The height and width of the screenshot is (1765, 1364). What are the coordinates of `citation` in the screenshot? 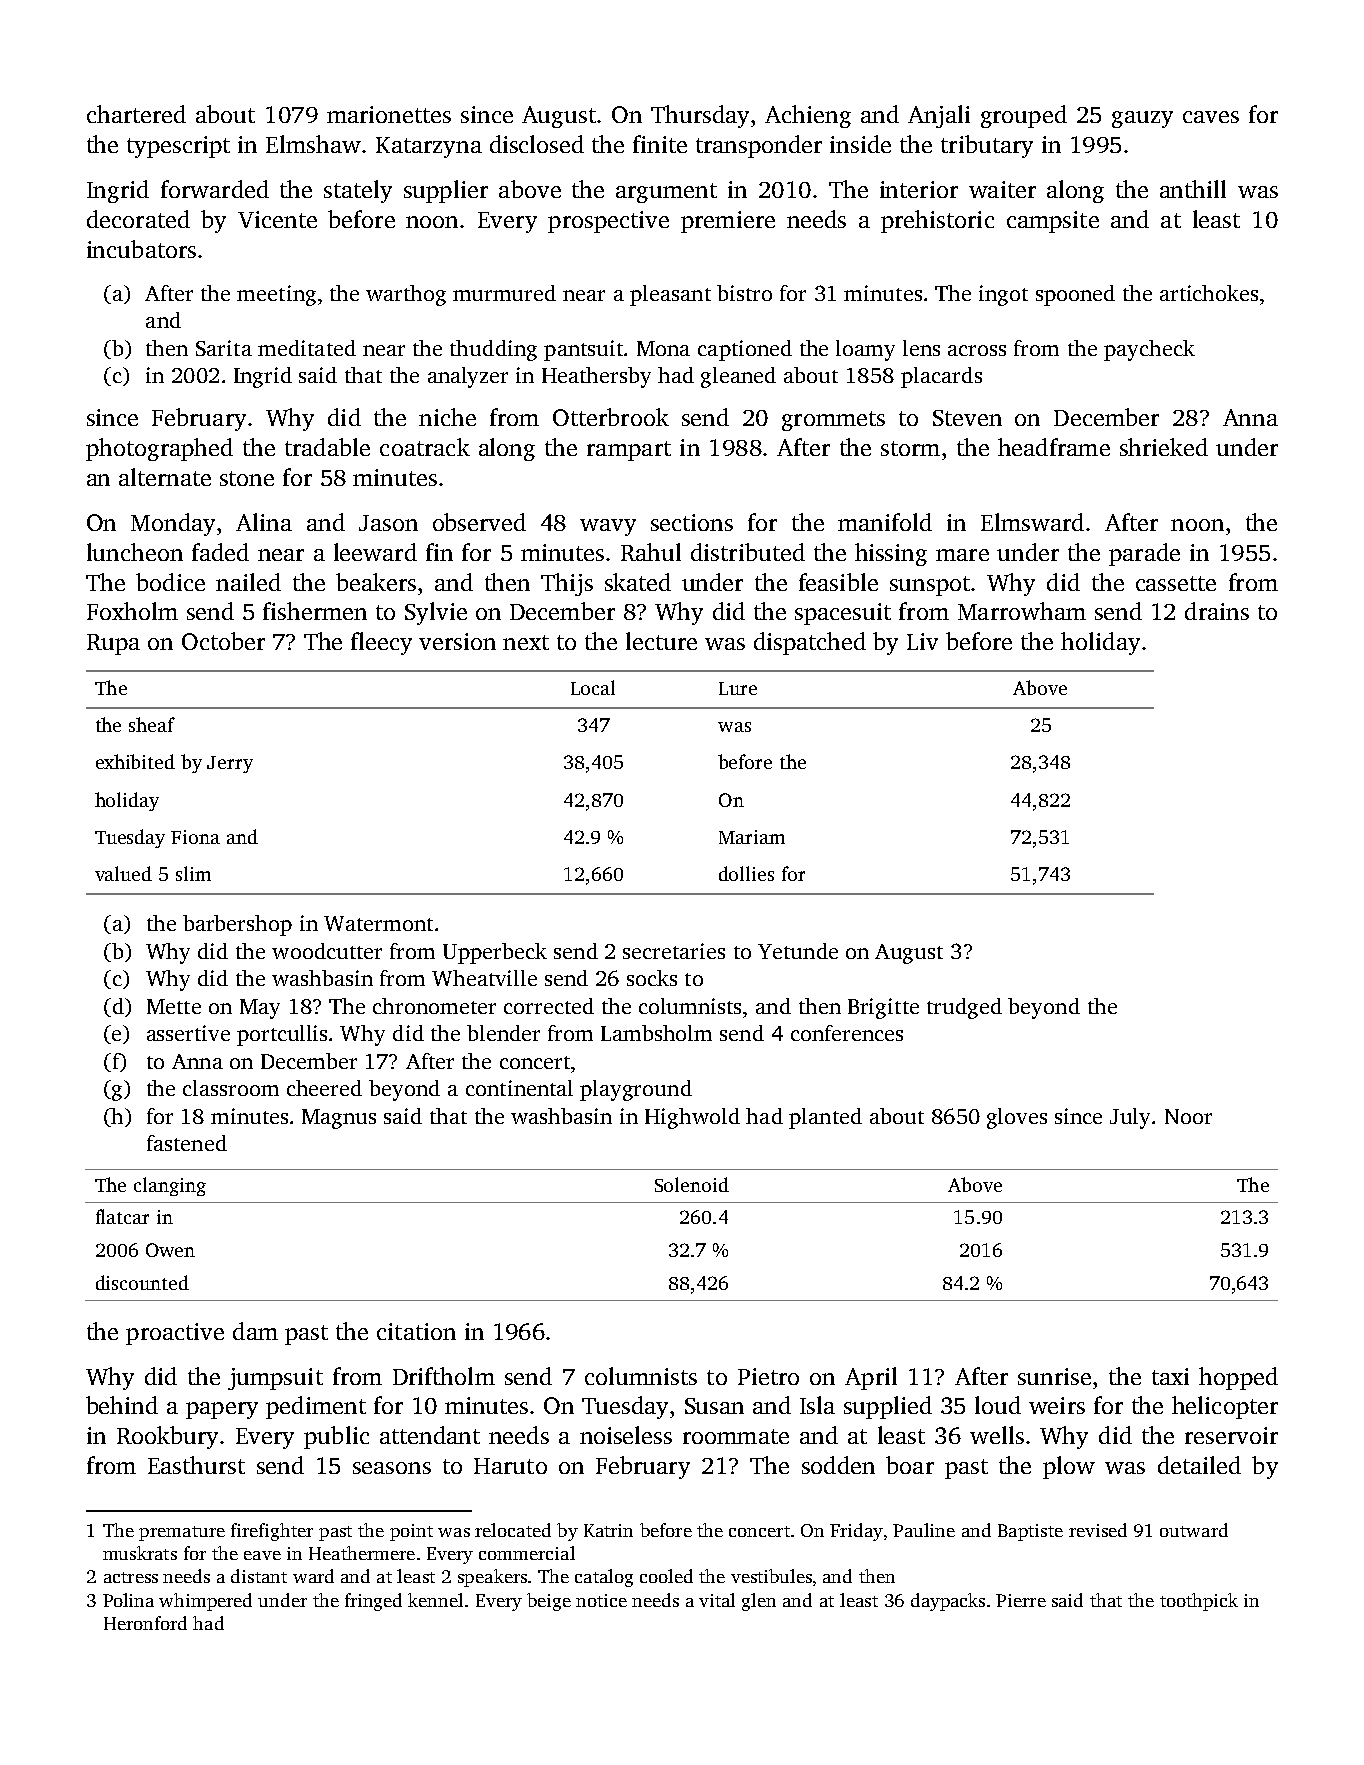 It's located at (416, 1331).
